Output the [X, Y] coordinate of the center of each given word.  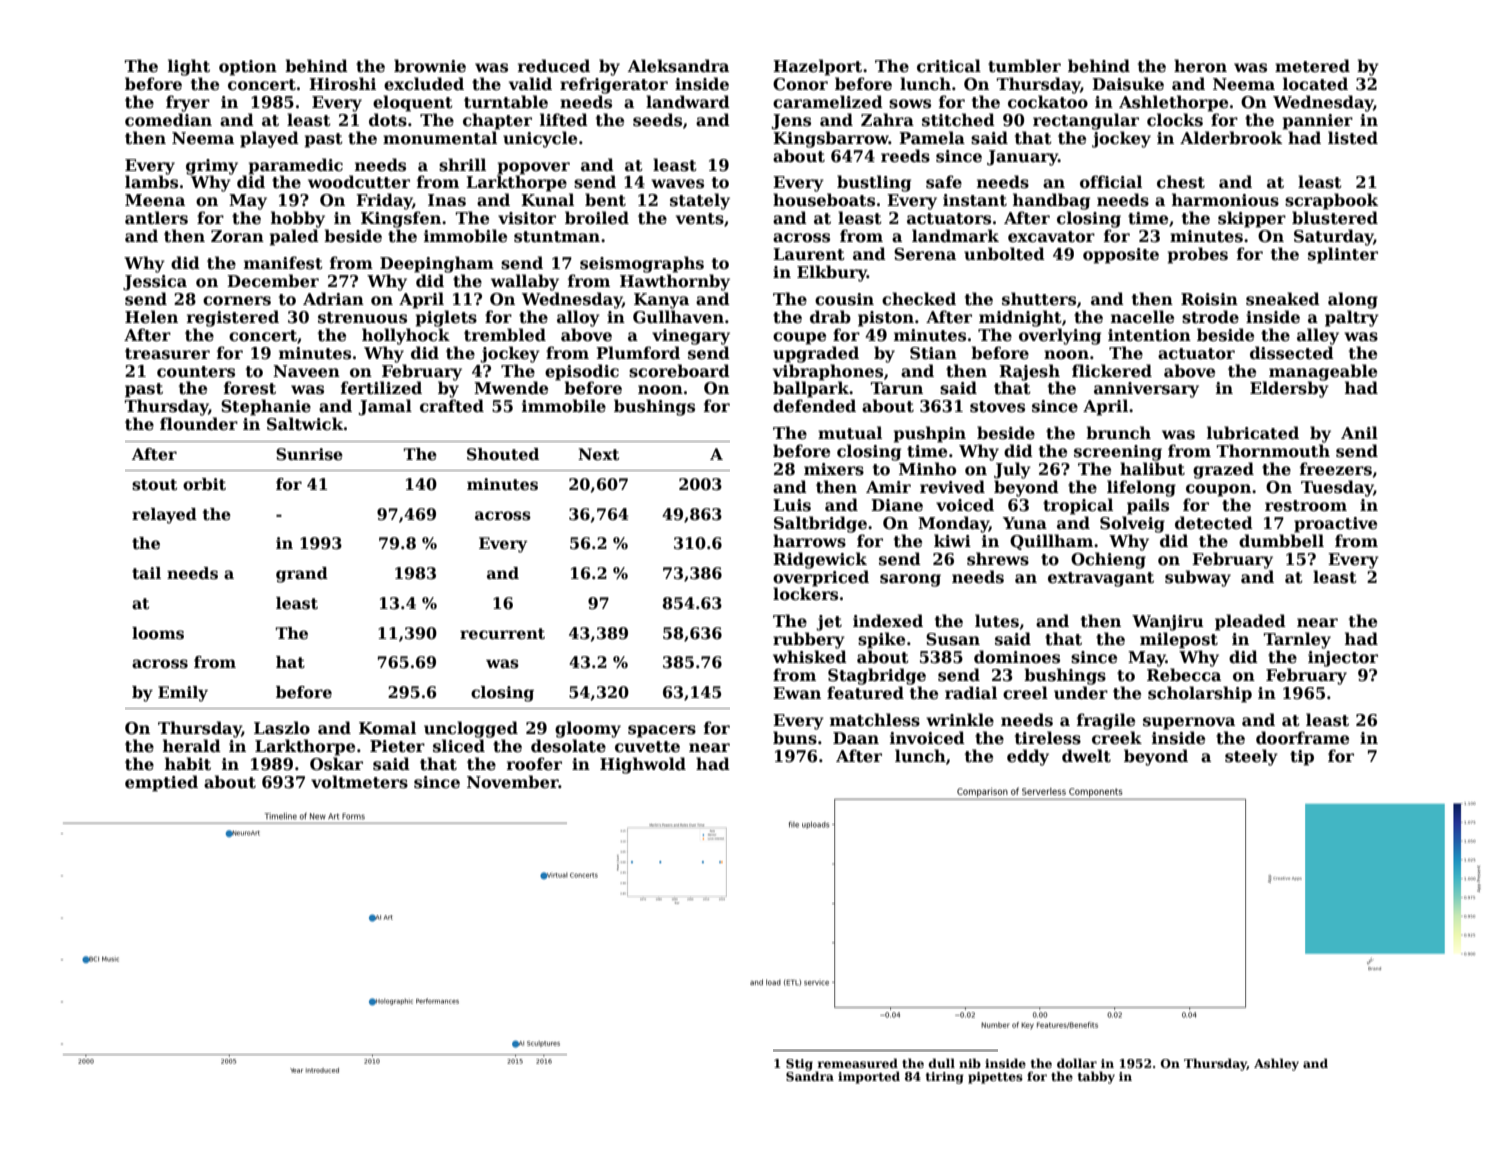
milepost [1179, 640]
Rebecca [1184, 675]
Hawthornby [675, 282]
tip [1302, 758]
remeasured [857, 1063]
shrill [462, 165]
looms [158, 633]
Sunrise [309, 454]
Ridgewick [820, 560]
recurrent [502, 634]
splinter [1343, 255]
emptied [161, 783]
